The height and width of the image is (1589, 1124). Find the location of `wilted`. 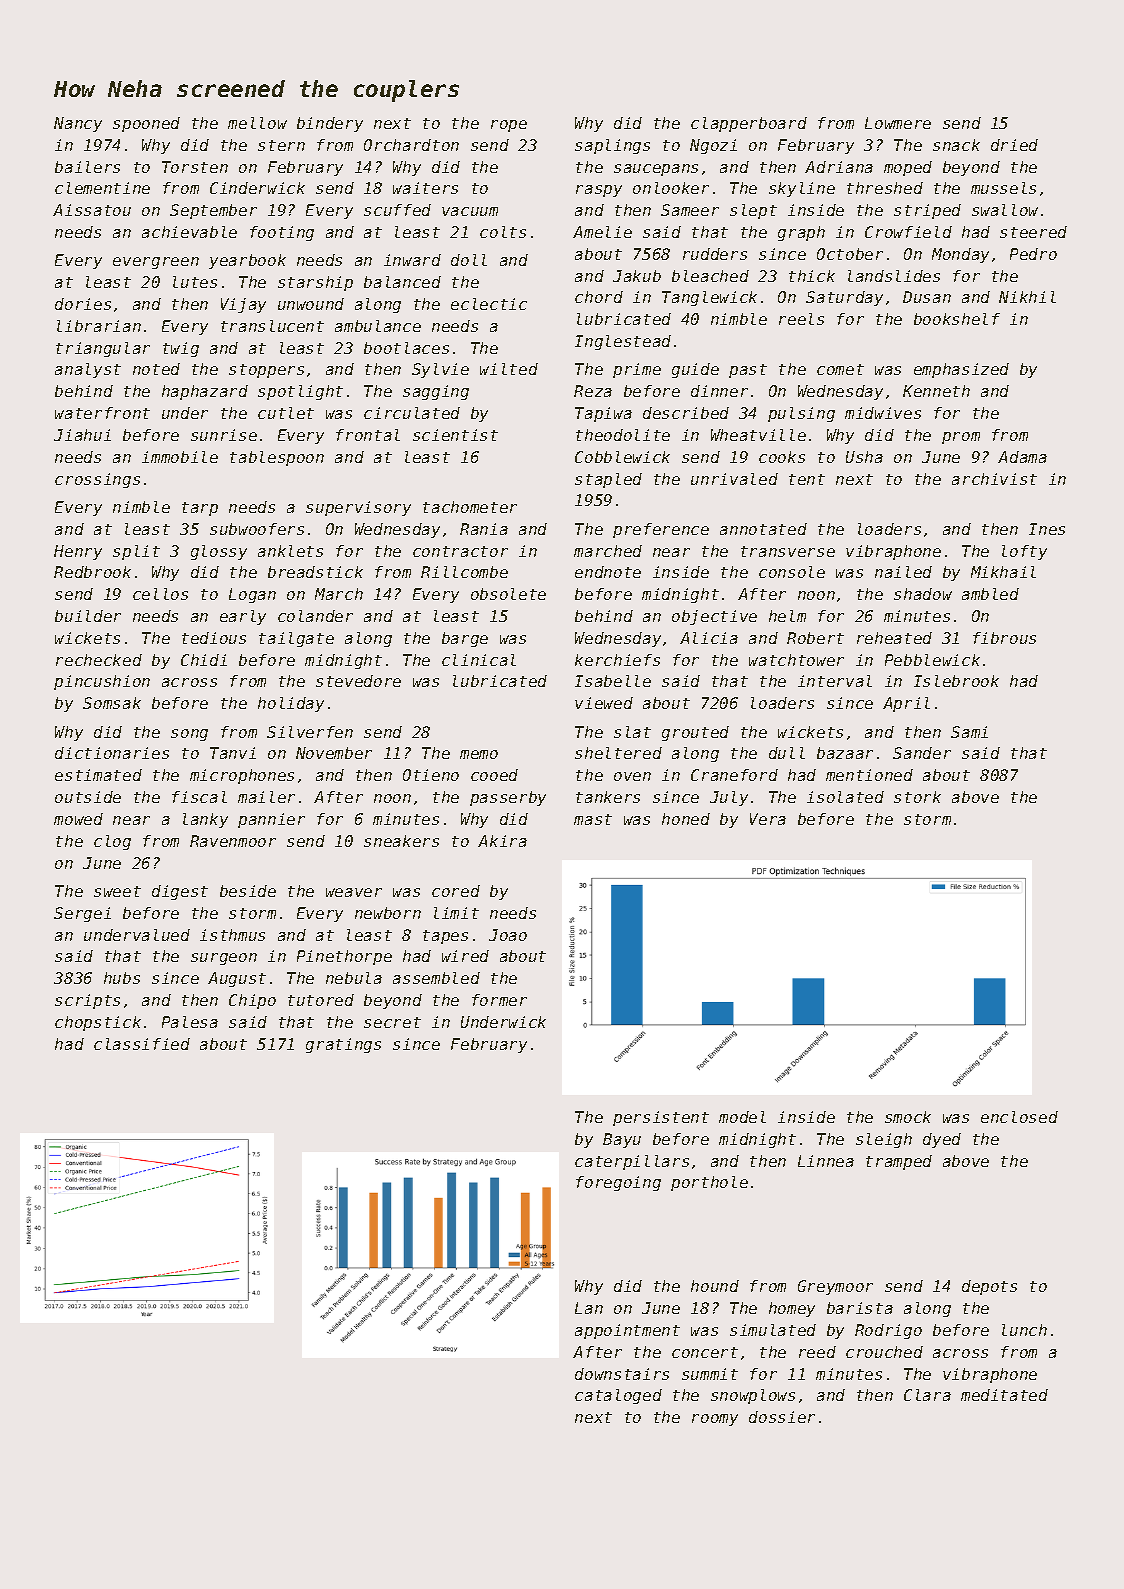

wilted is located at coordinates (509, 369).
